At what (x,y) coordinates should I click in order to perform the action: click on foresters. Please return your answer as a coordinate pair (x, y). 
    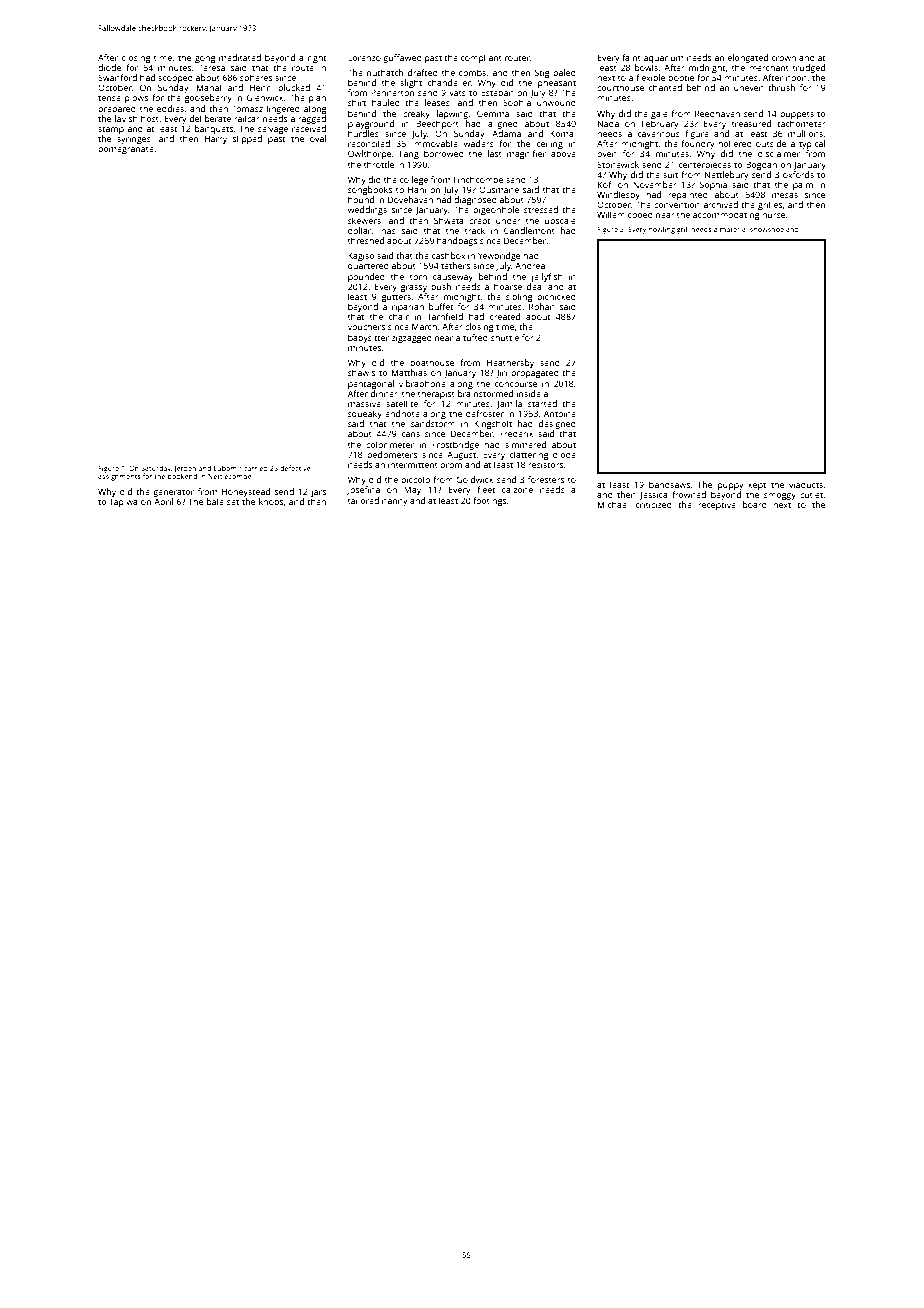
    Looking at the image, I should click on (546, 479).
